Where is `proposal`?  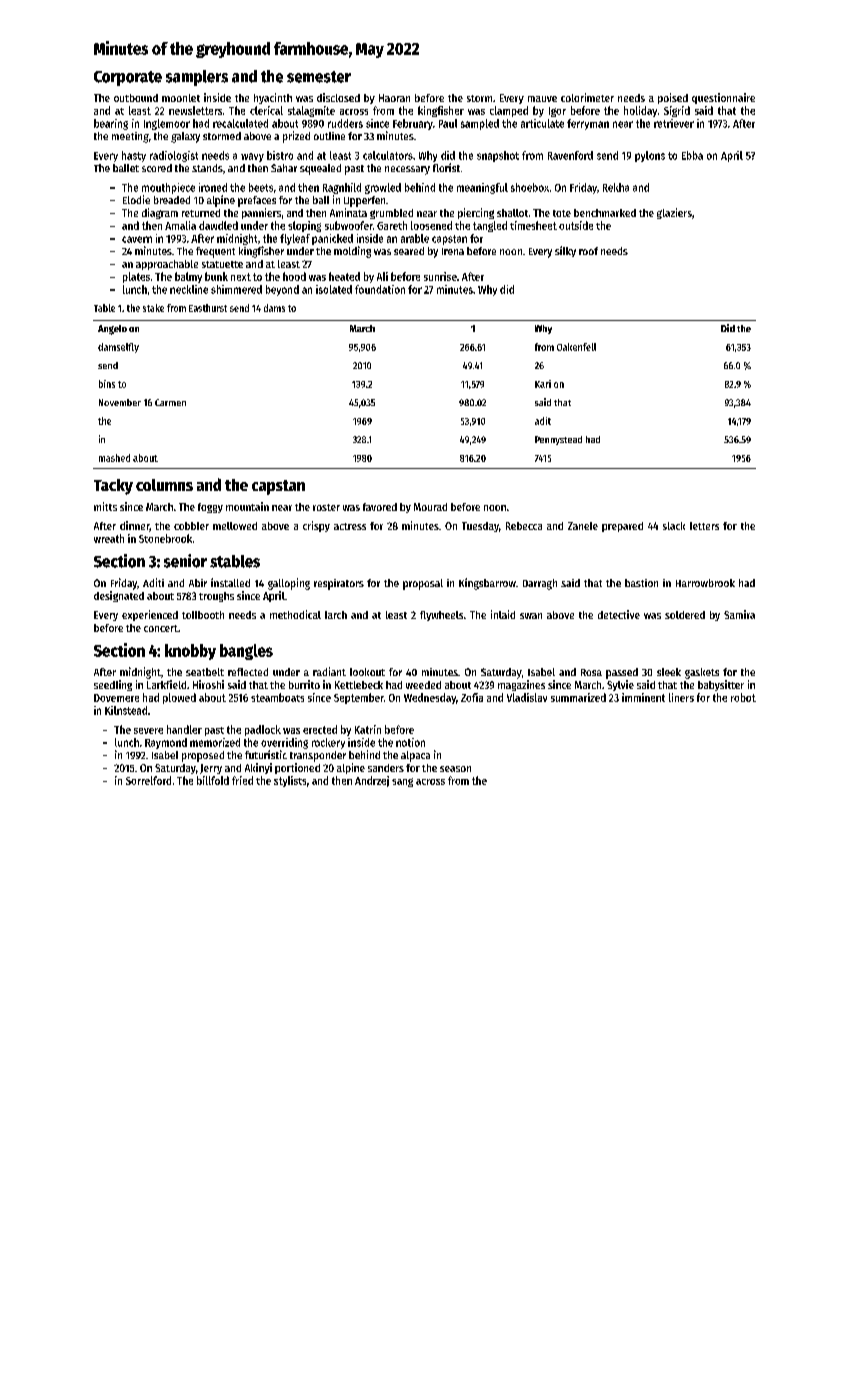
proposal is located at coordinates (423, 584).
